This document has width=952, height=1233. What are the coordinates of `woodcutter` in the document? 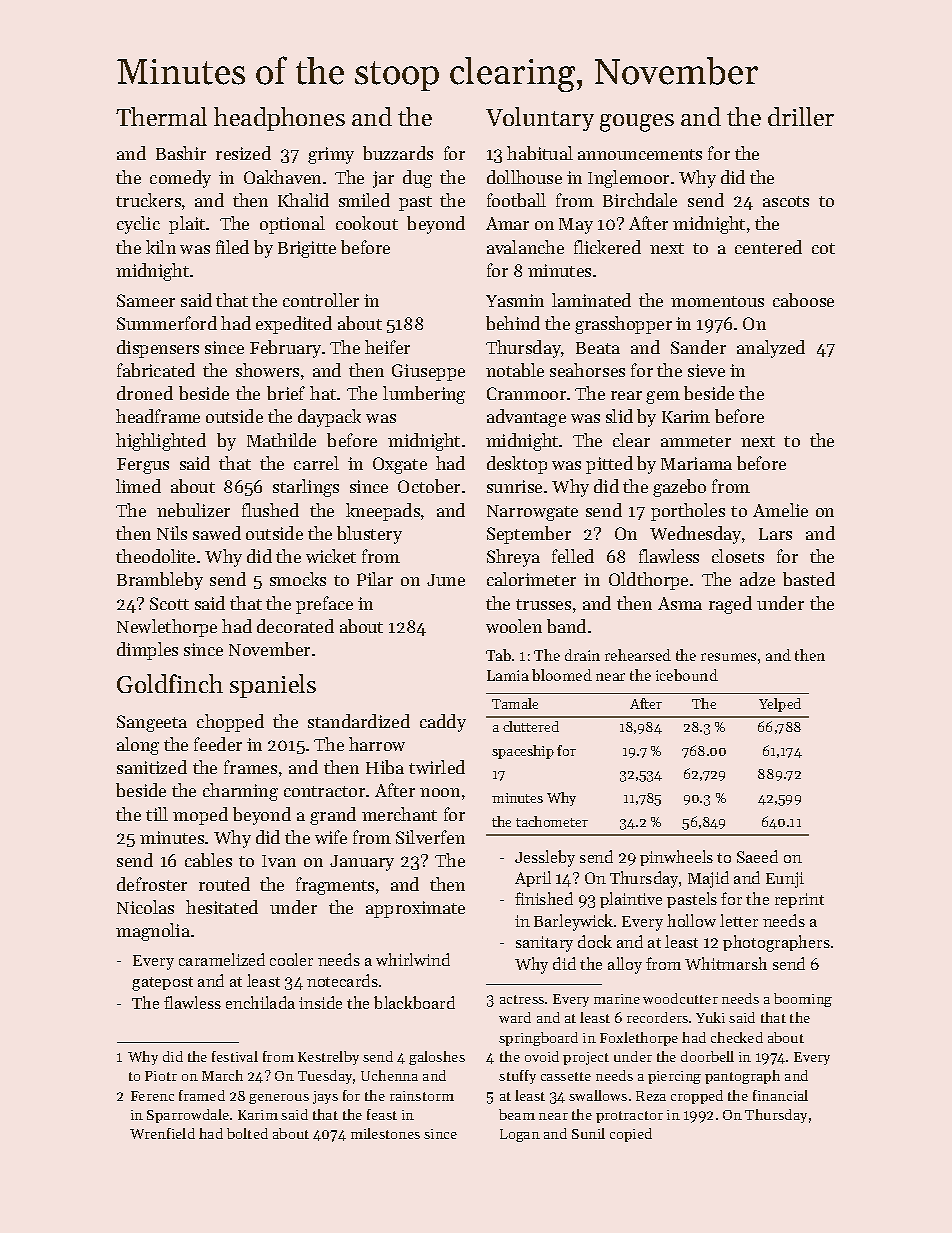 It's located at (680, 998).
